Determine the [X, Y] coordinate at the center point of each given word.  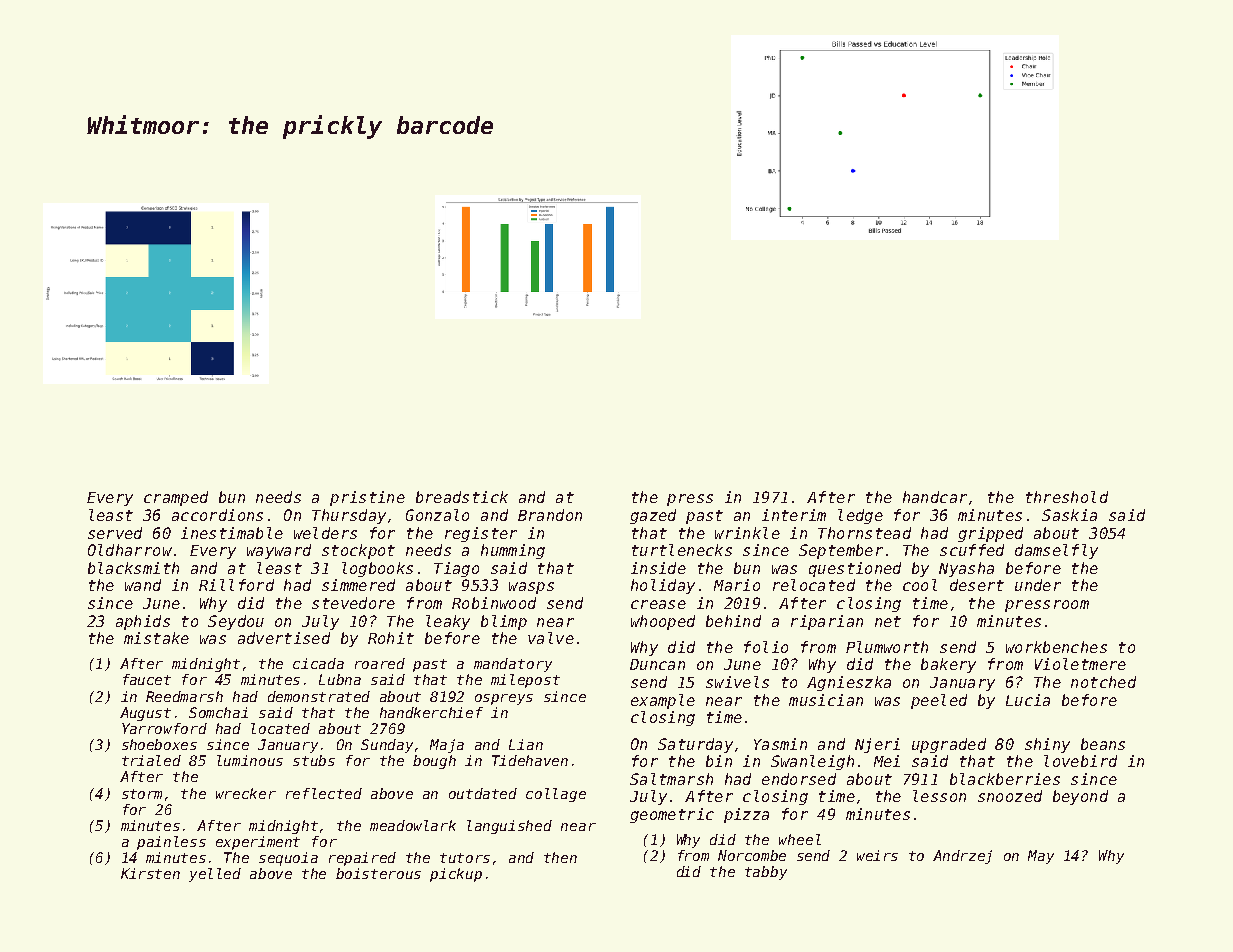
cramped [176, 498]
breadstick [462, 497]
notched [1103, 682]
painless [171, 843]
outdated [483, 793]
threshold [1067, 497]
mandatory [513, 665]
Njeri [877, 745]
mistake [156, 638]
